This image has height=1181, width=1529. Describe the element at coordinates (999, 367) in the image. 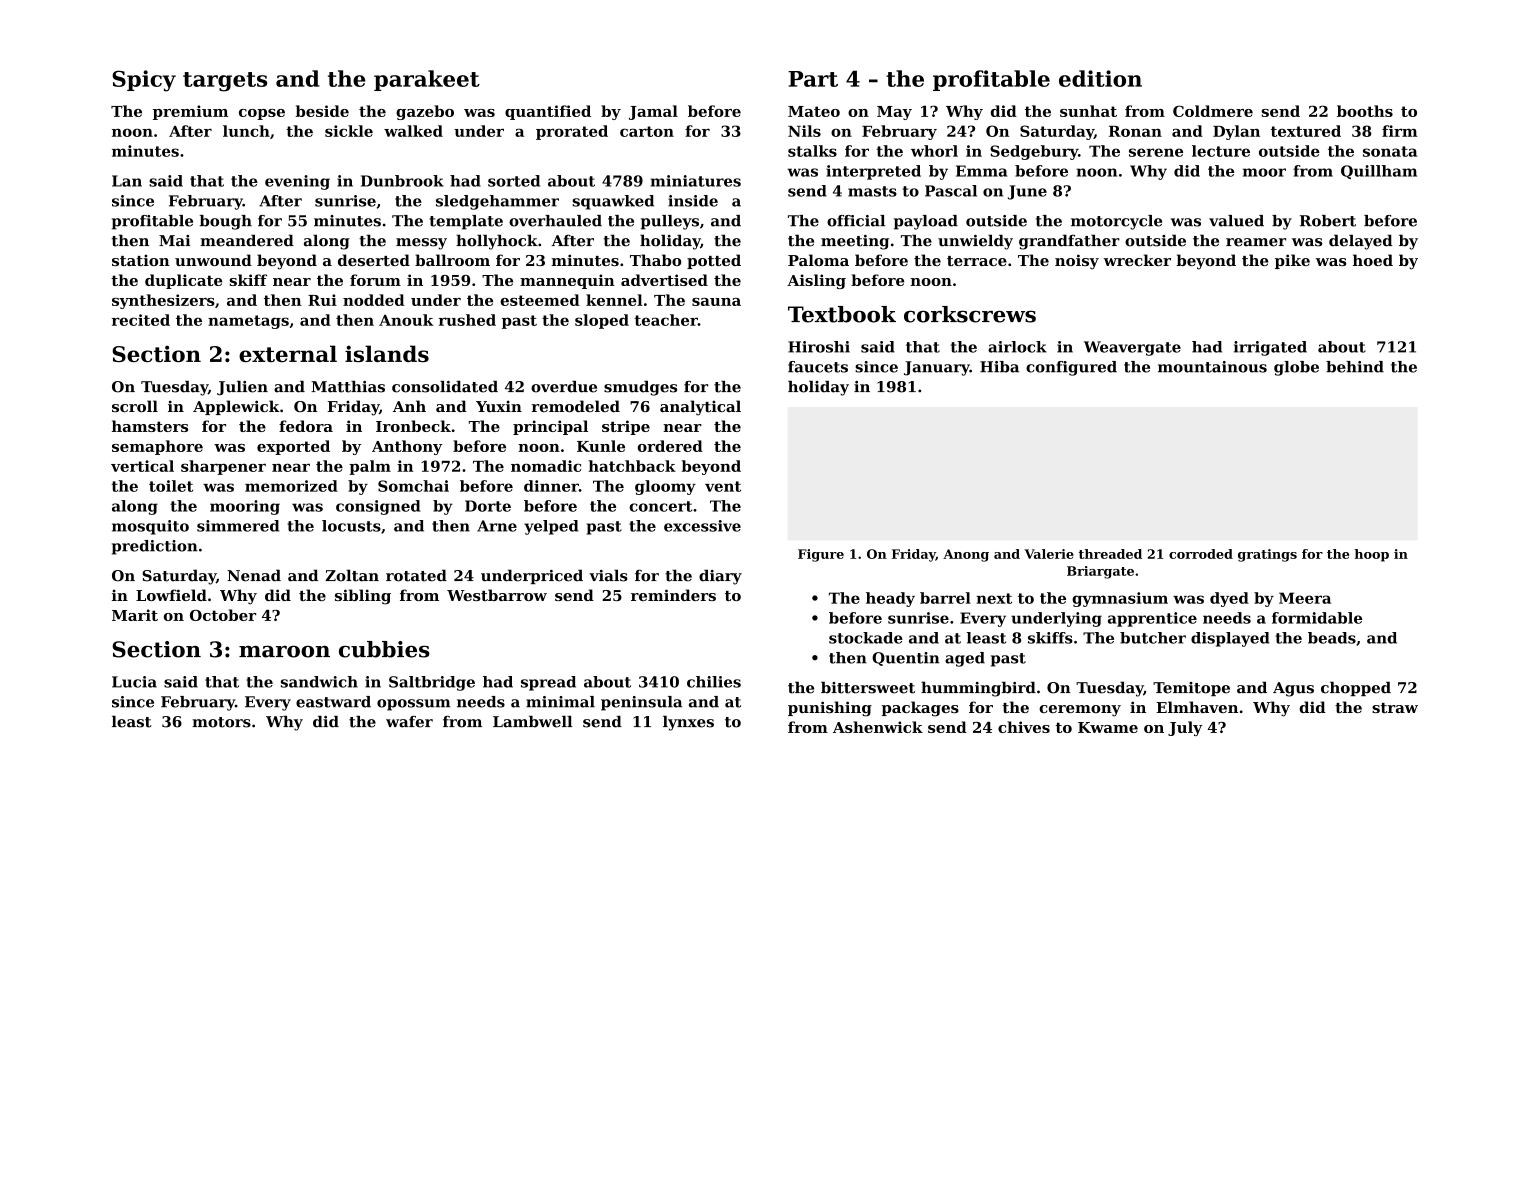

I see `Hiba` at that location.
